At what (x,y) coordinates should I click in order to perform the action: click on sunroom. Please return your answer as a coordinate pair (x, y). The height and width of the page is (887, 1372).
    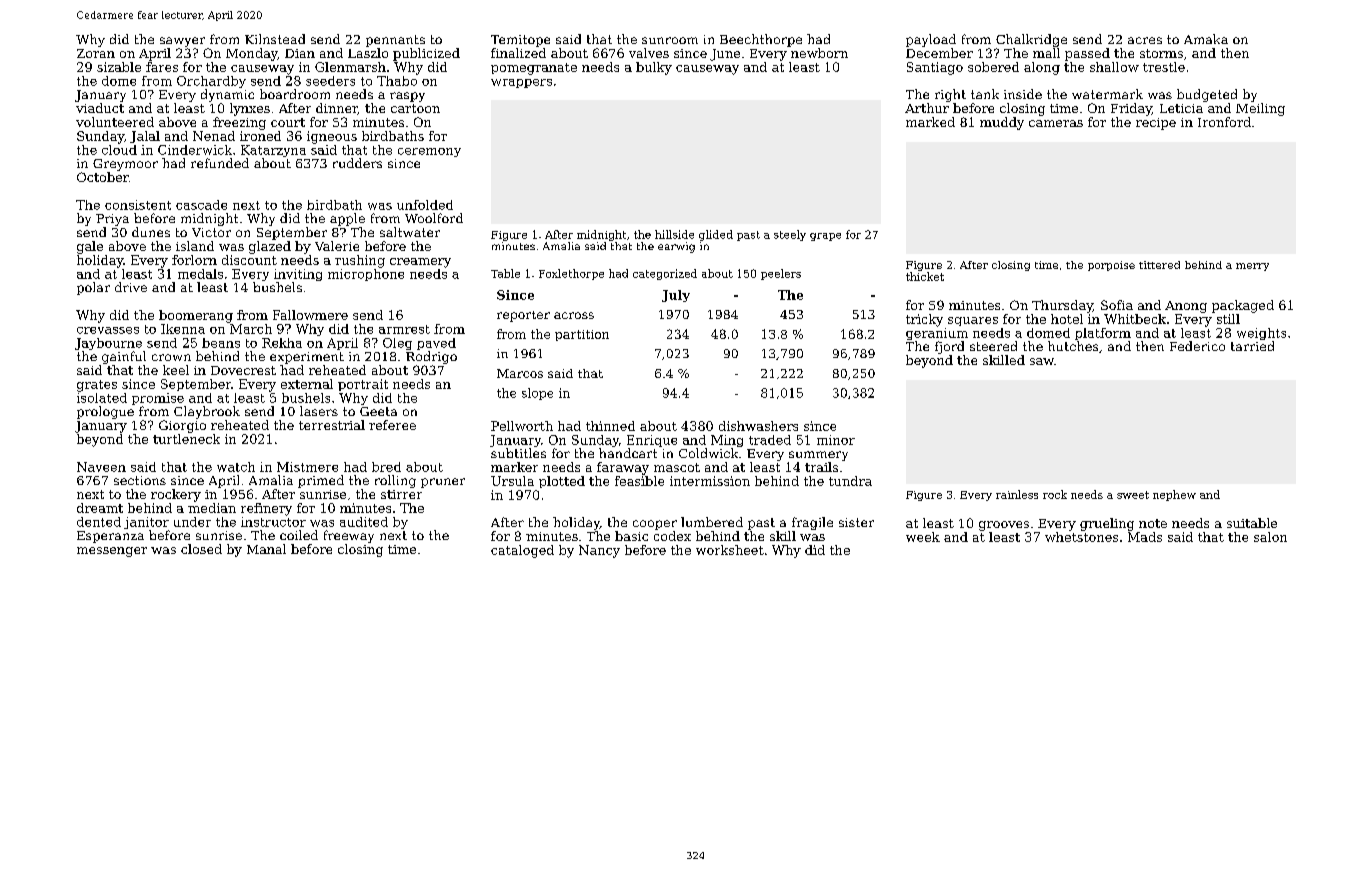
    Looking at the image, I should click on (670, 40).
